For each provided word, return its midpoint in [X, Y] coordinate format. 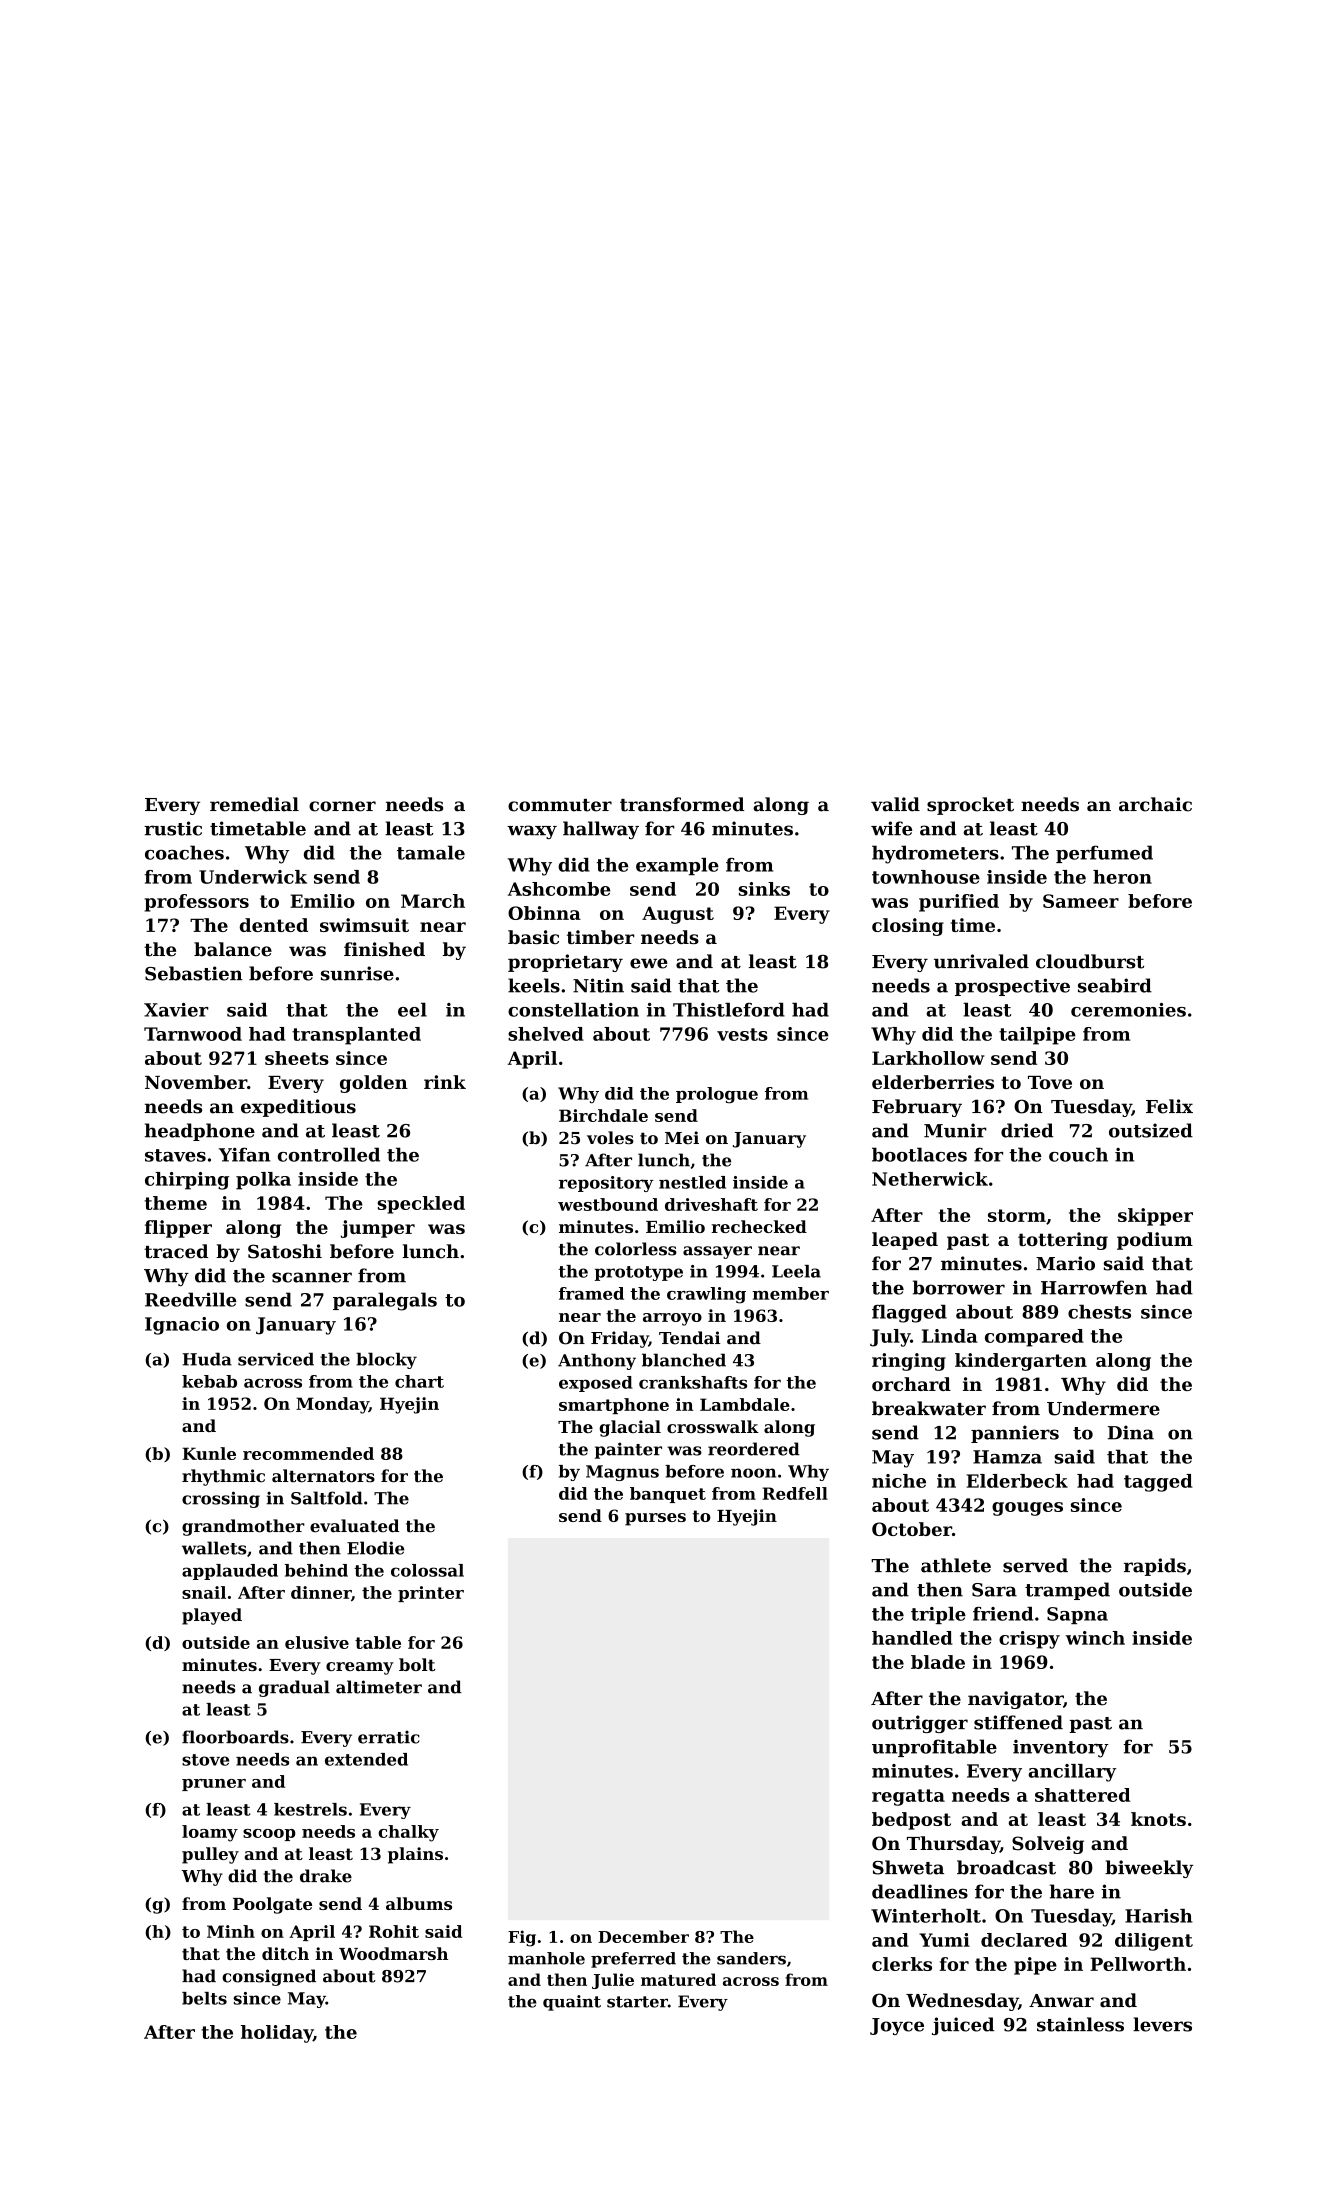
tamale [431, 852]
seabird [1115, 985]
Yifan [244, 1154]
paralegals [385, 1301]
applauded [230, 1572]
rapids [1155, 1567]
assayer [717, 1252]
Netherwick [930, 1179]
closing [908, 927]
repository [606, 1184]
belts [204, 1998]
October [912, 1529]
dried [1027, 1130]
